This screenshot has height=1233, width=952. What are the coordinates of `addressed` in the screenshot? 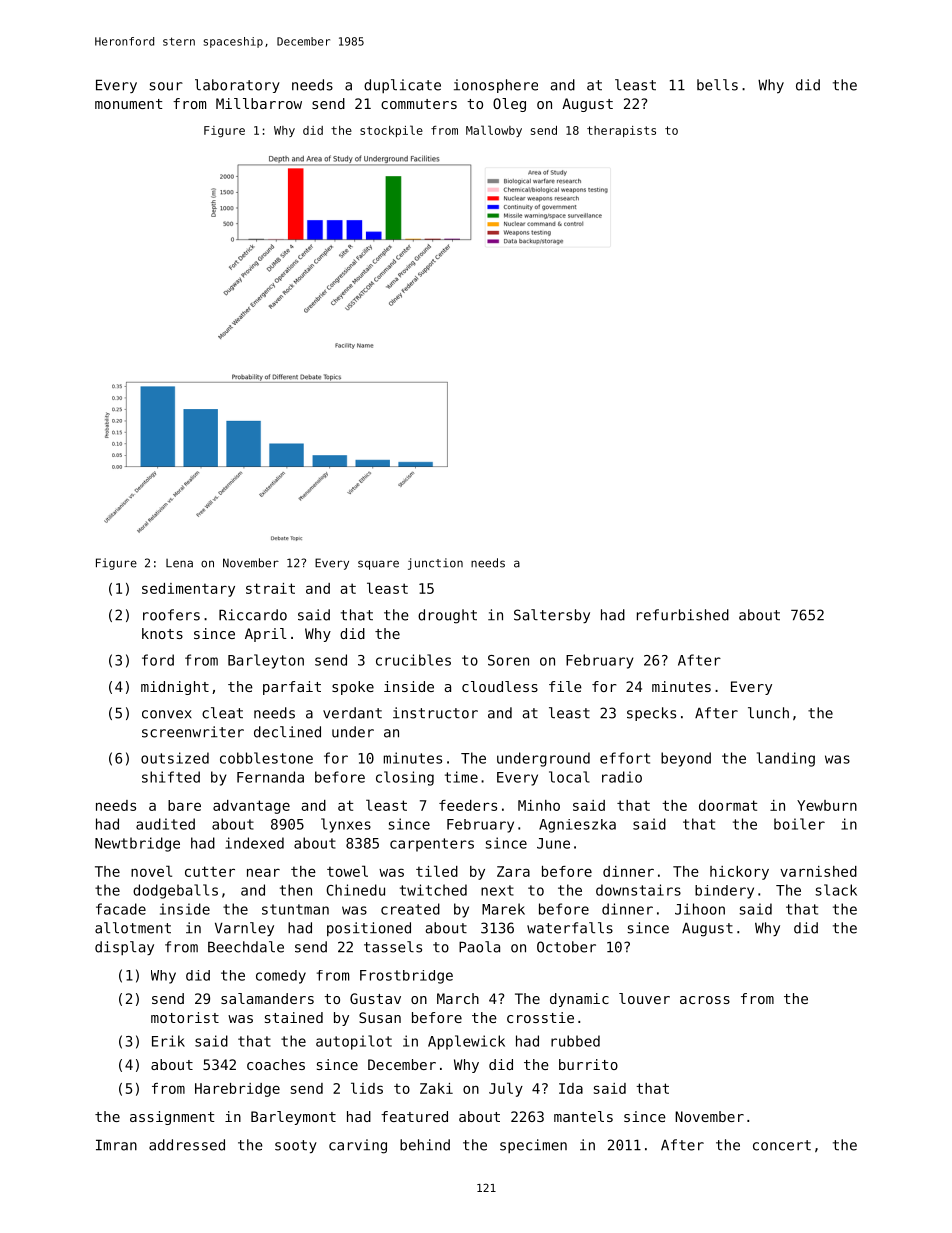 It's located at (187, 1145).
